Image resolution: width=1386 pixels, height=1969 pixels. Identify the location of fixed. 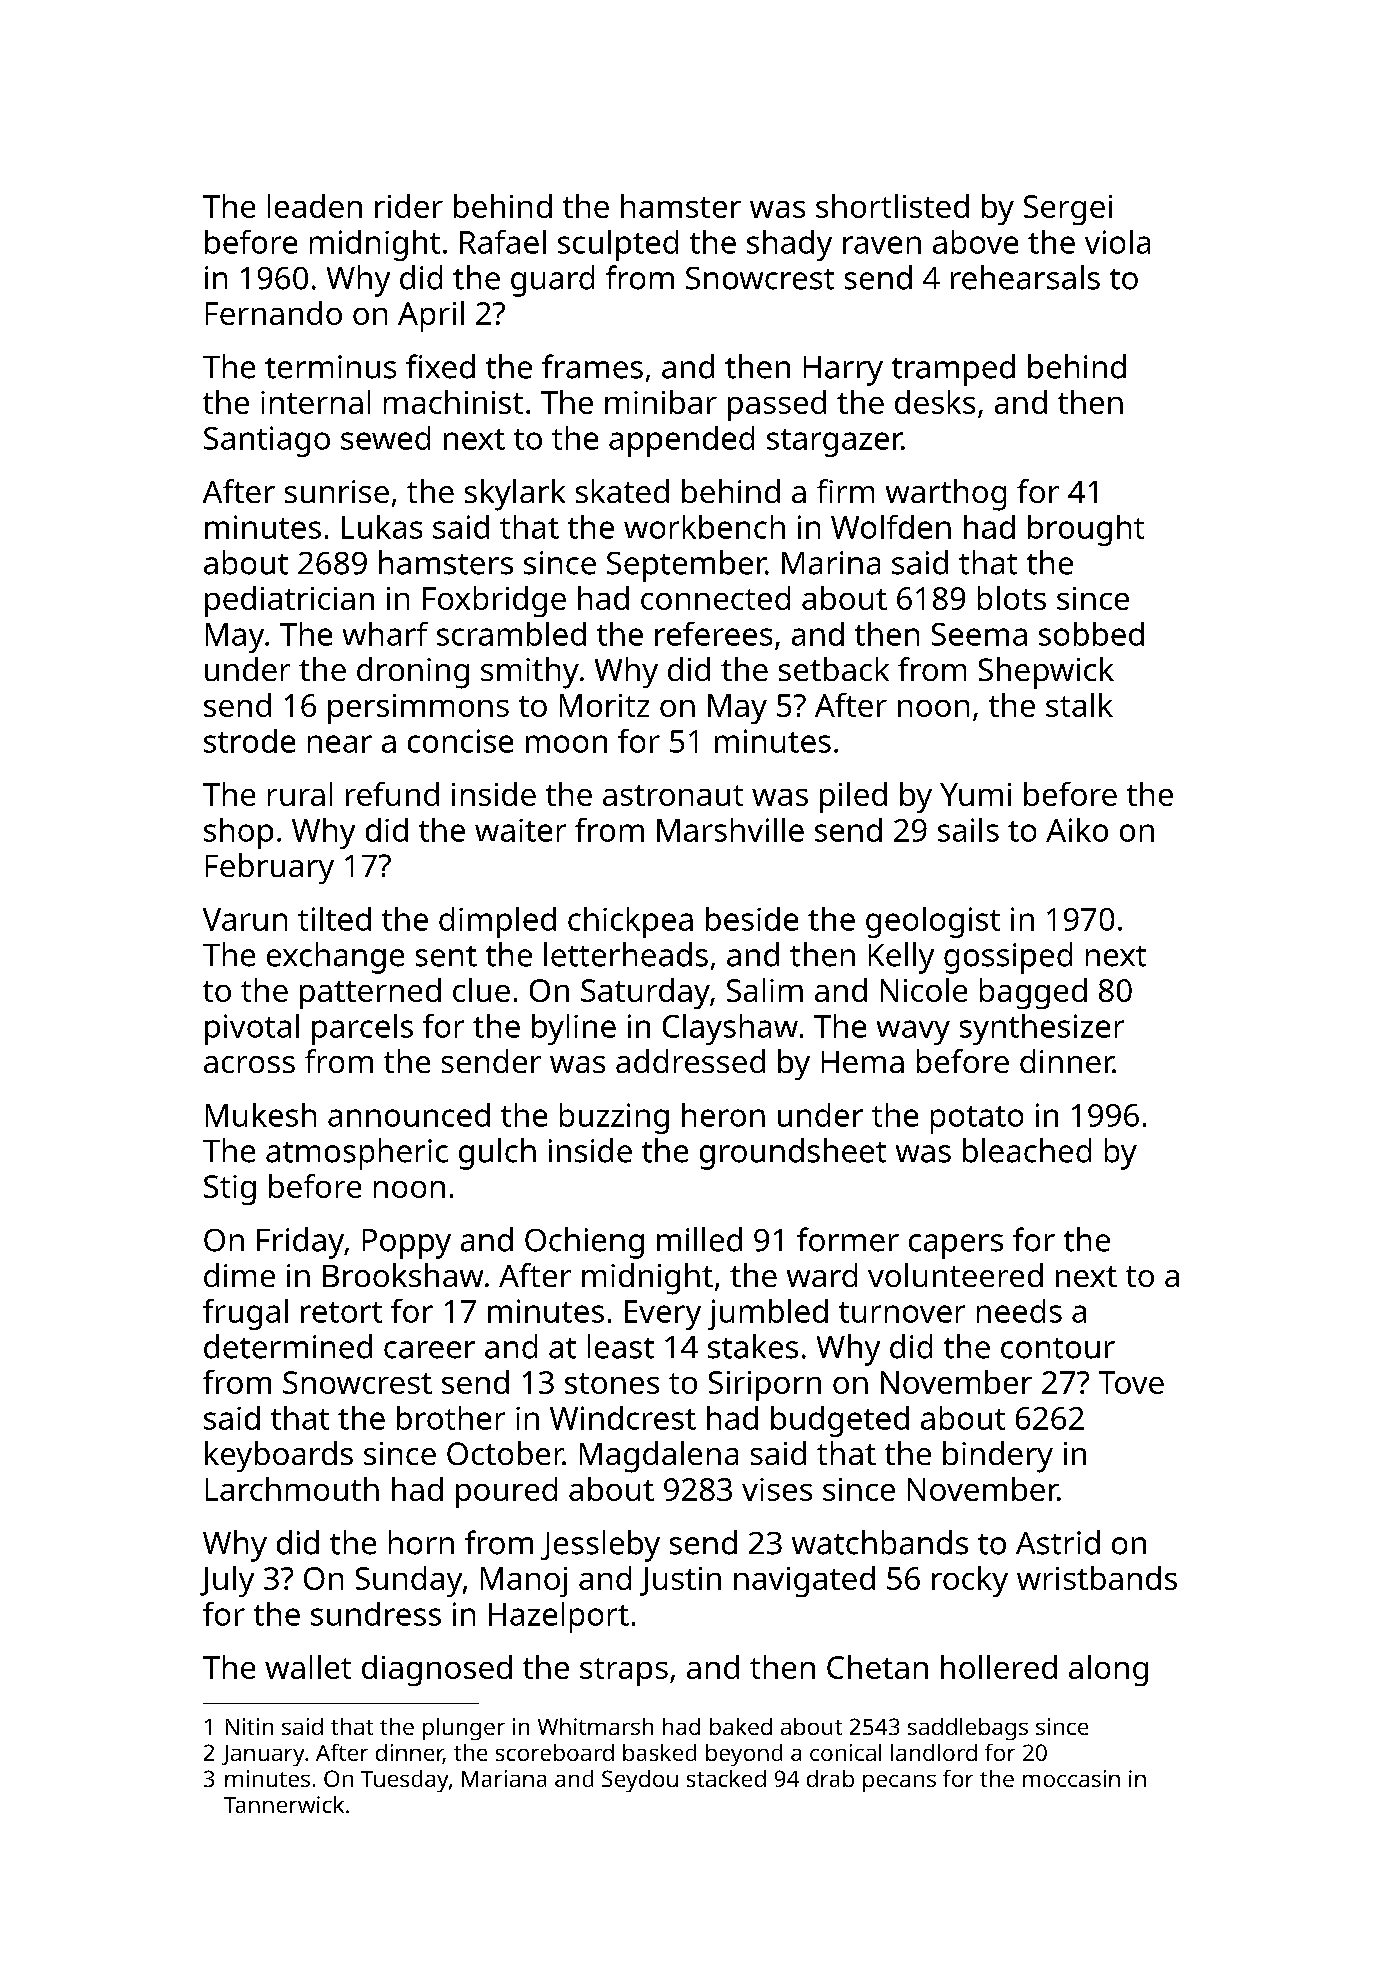
(440, 366).
